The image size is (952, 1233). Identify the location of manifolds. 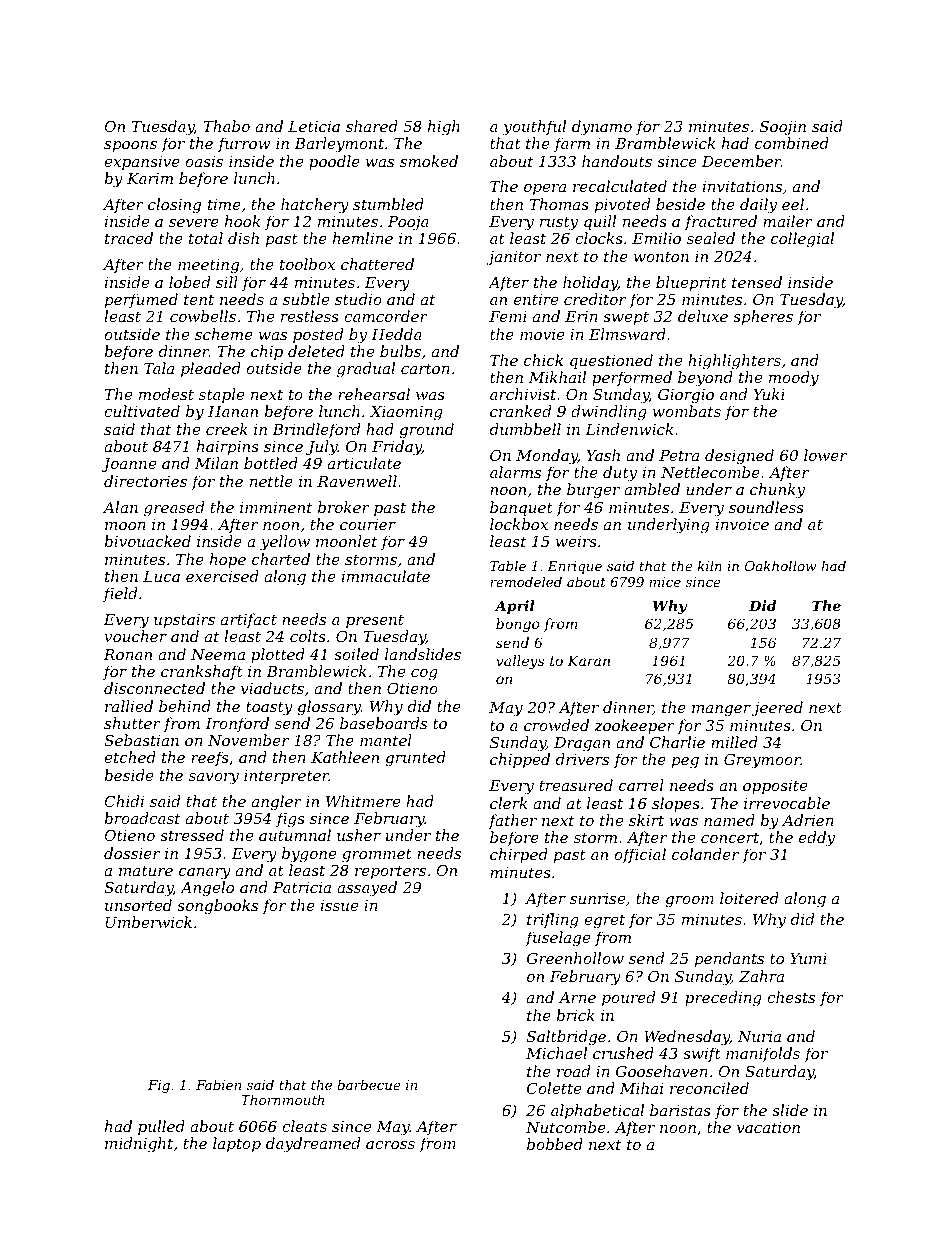
(763, 1054).
